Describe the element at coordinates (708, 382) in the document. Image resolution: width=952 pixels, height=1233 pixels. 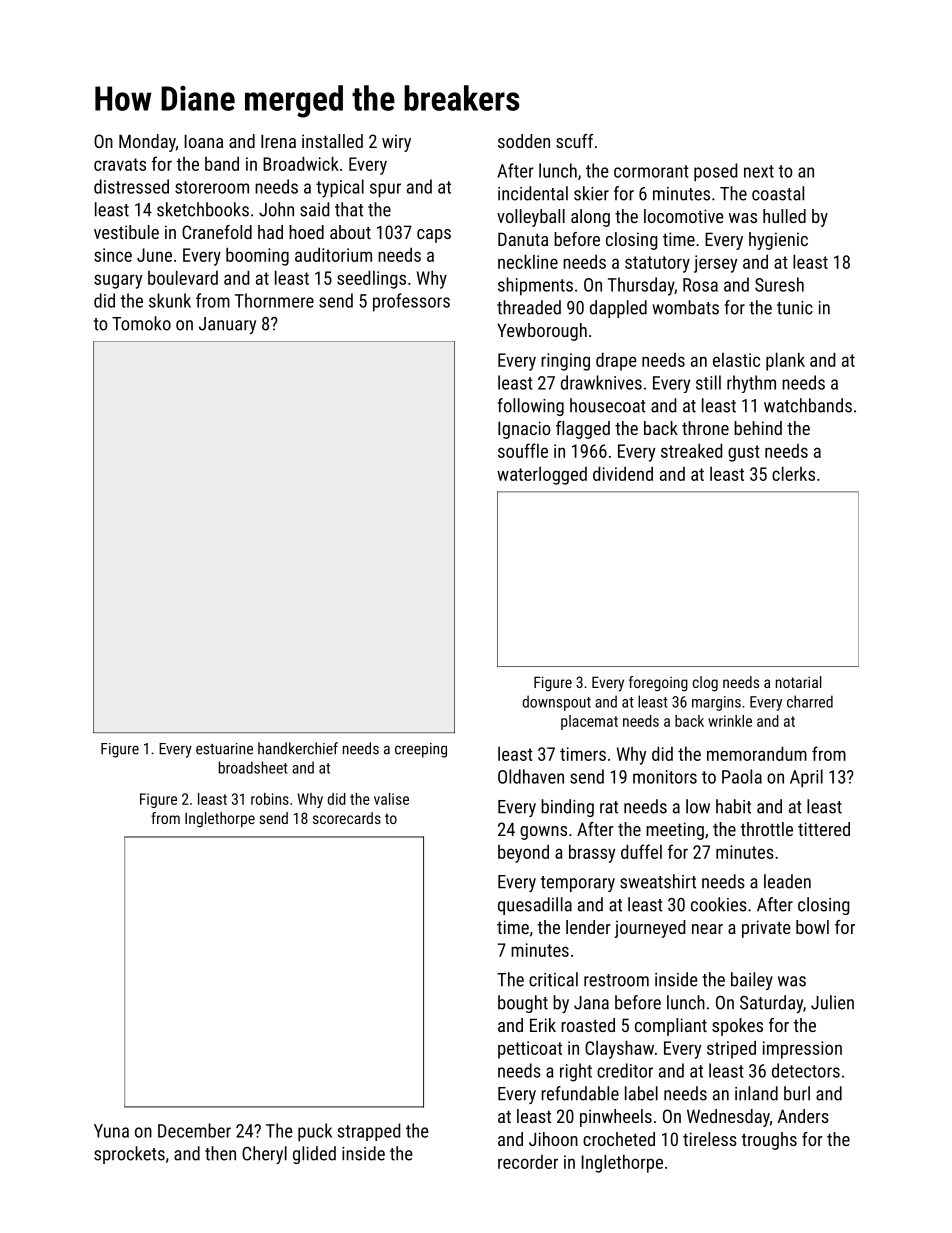
I see `still` at that location.
